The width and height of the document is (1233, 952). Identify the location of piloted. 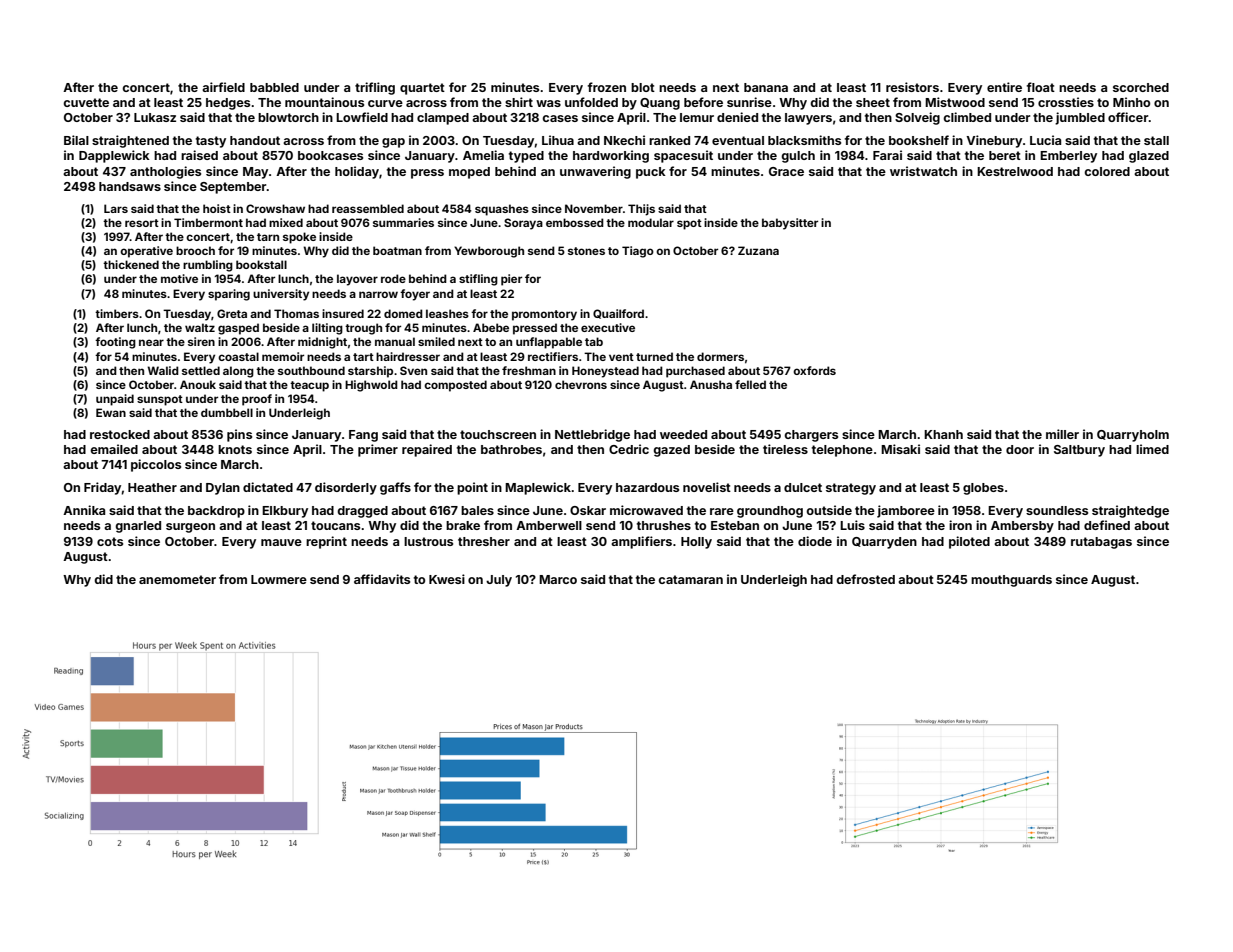
(969, 542).
